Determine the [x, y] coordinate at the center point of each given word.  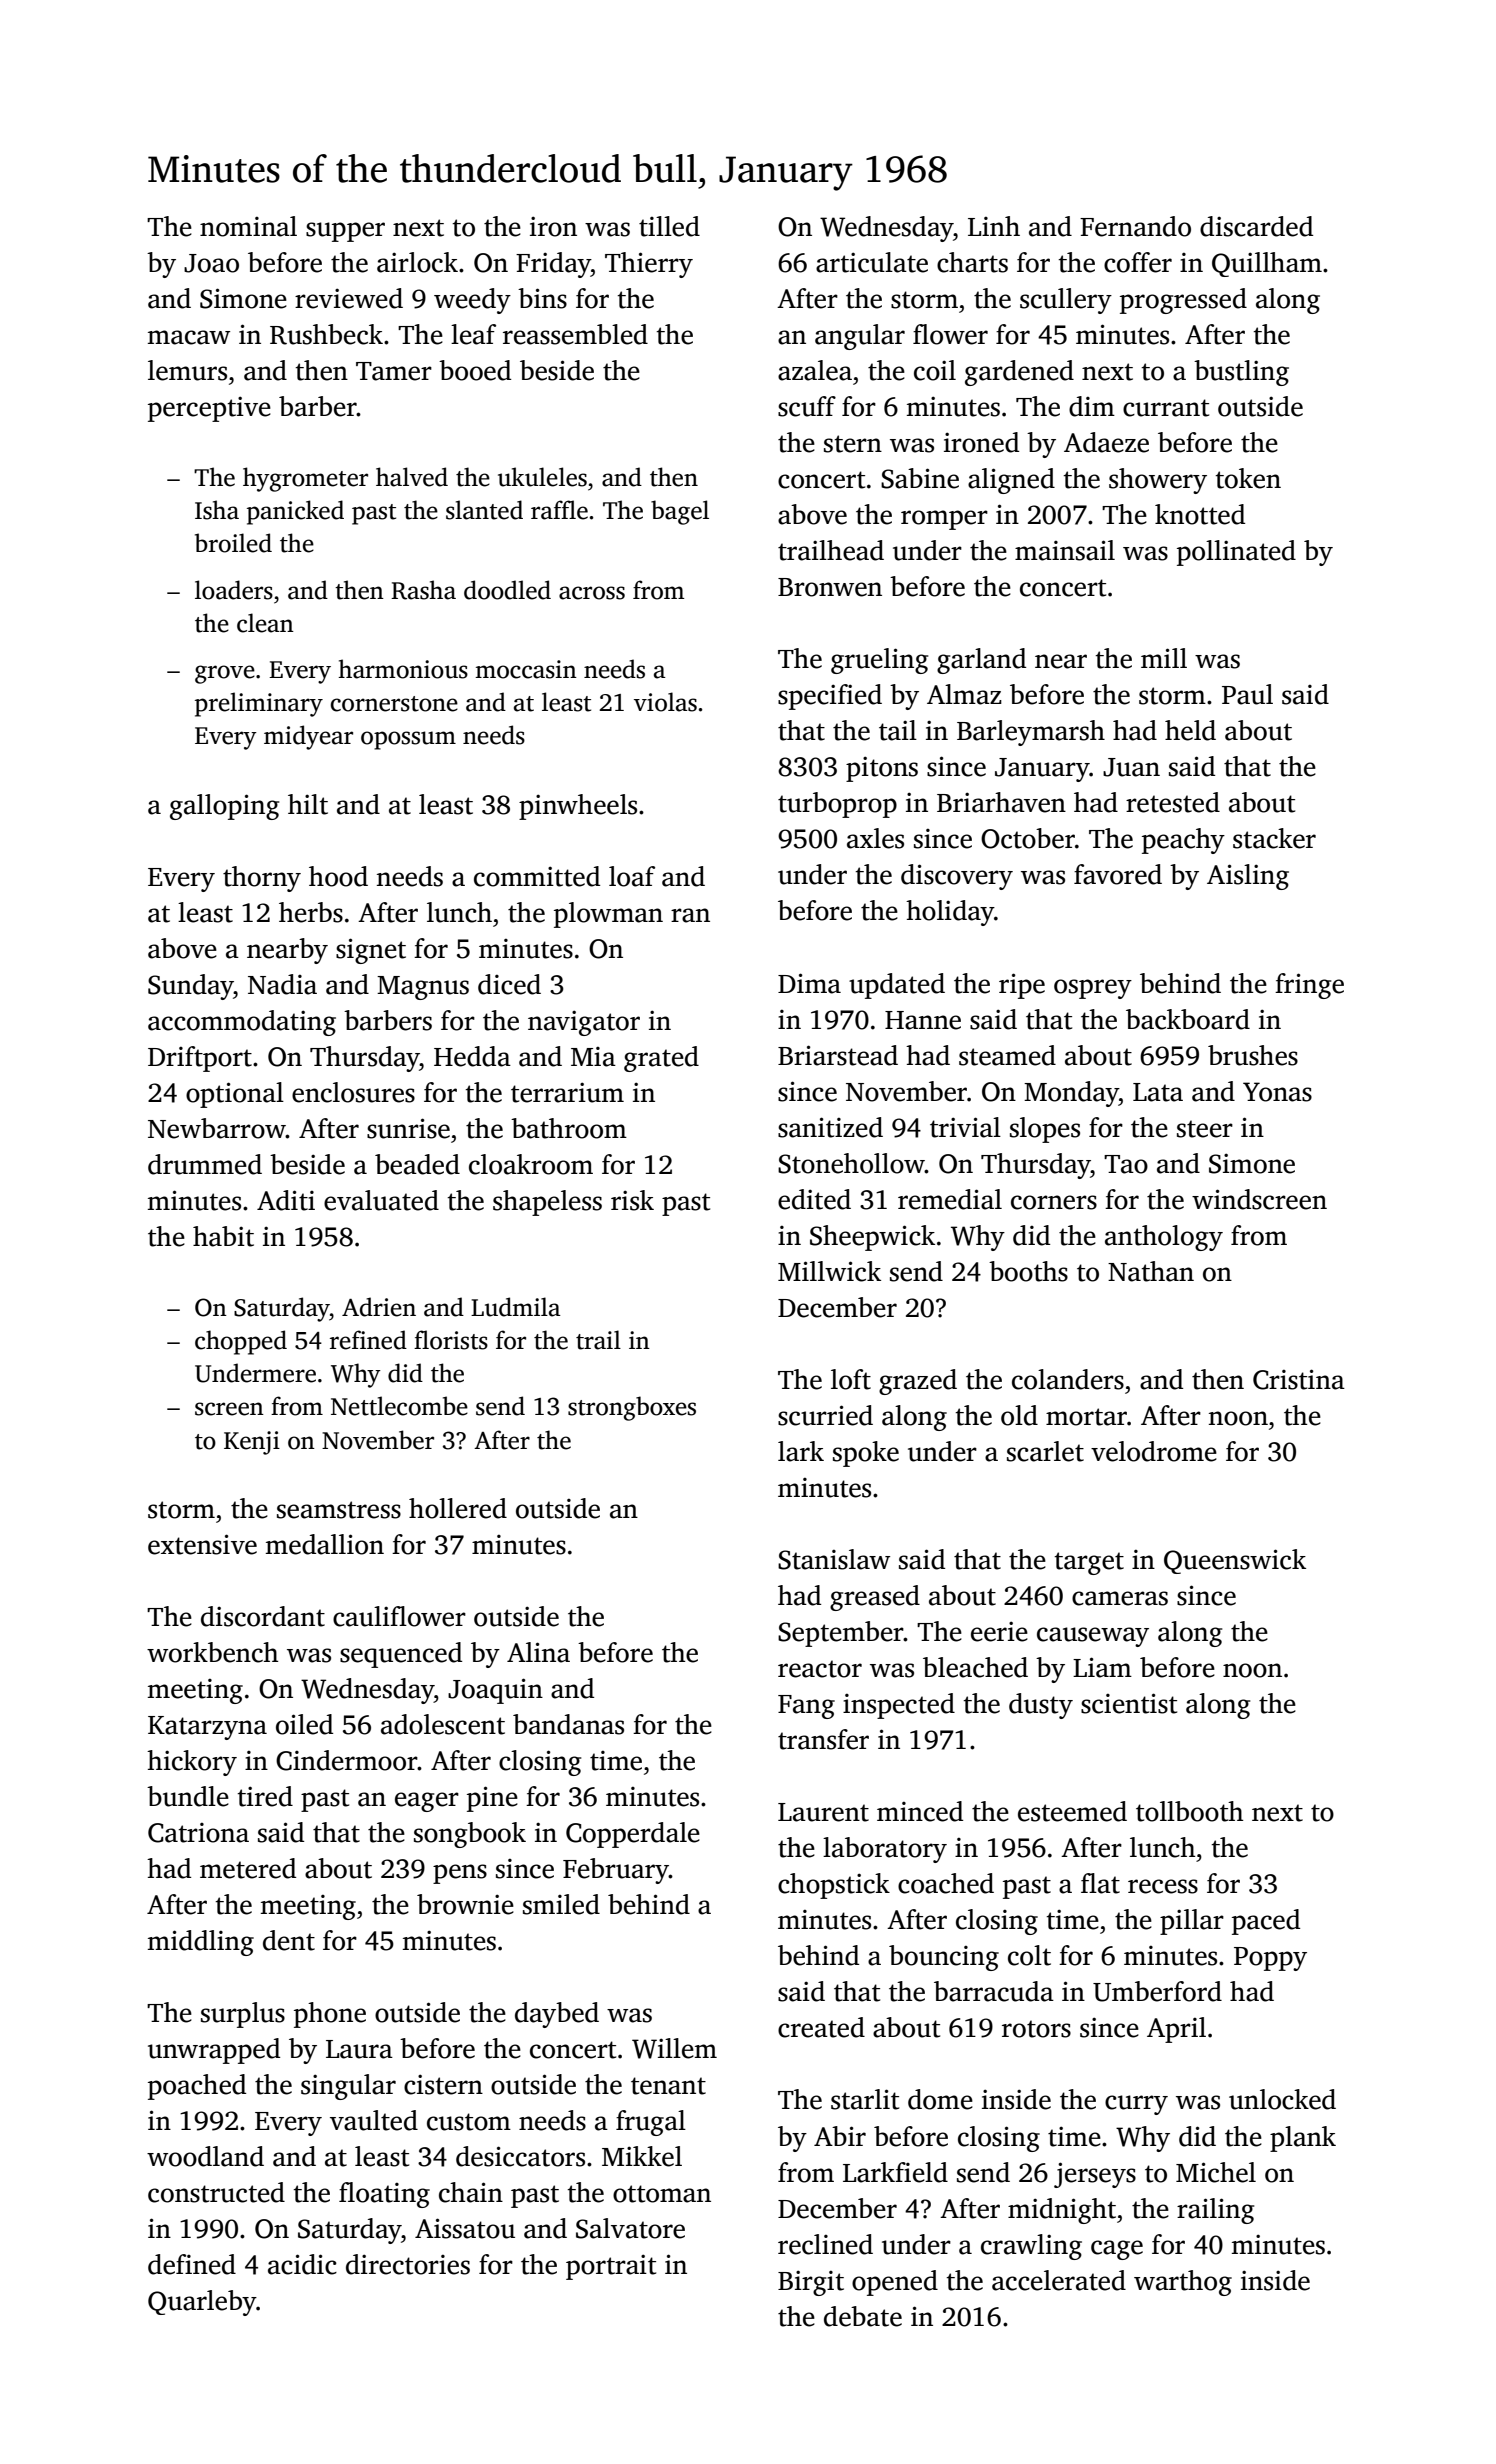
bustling [1241, 373]
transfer [823, 1739]
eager [427, 1802]
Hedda [472, 1056]
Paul [1247, 694]
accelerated [1059, 2280]
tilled [669, 226]
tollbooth [1189, 1811]
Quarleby [202, 2303]
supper [345, 232]
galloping [224, 807]
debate [863, 2316]
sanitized [830, 1127]
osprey [1093, 989]
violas [665, 702]
